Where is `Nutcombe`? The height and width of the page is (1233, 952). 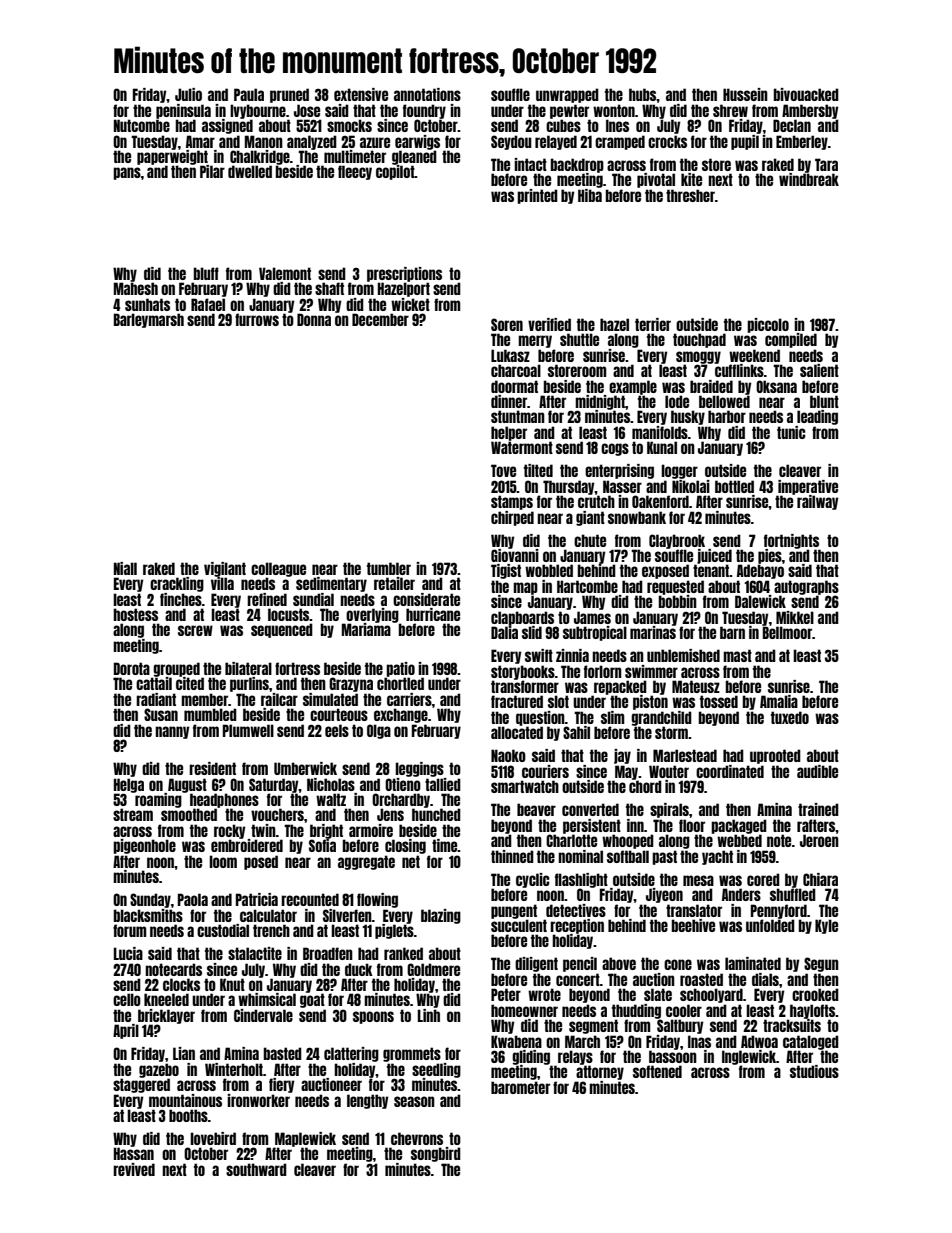 Nutcombe is located at coordinates (142, 125).
